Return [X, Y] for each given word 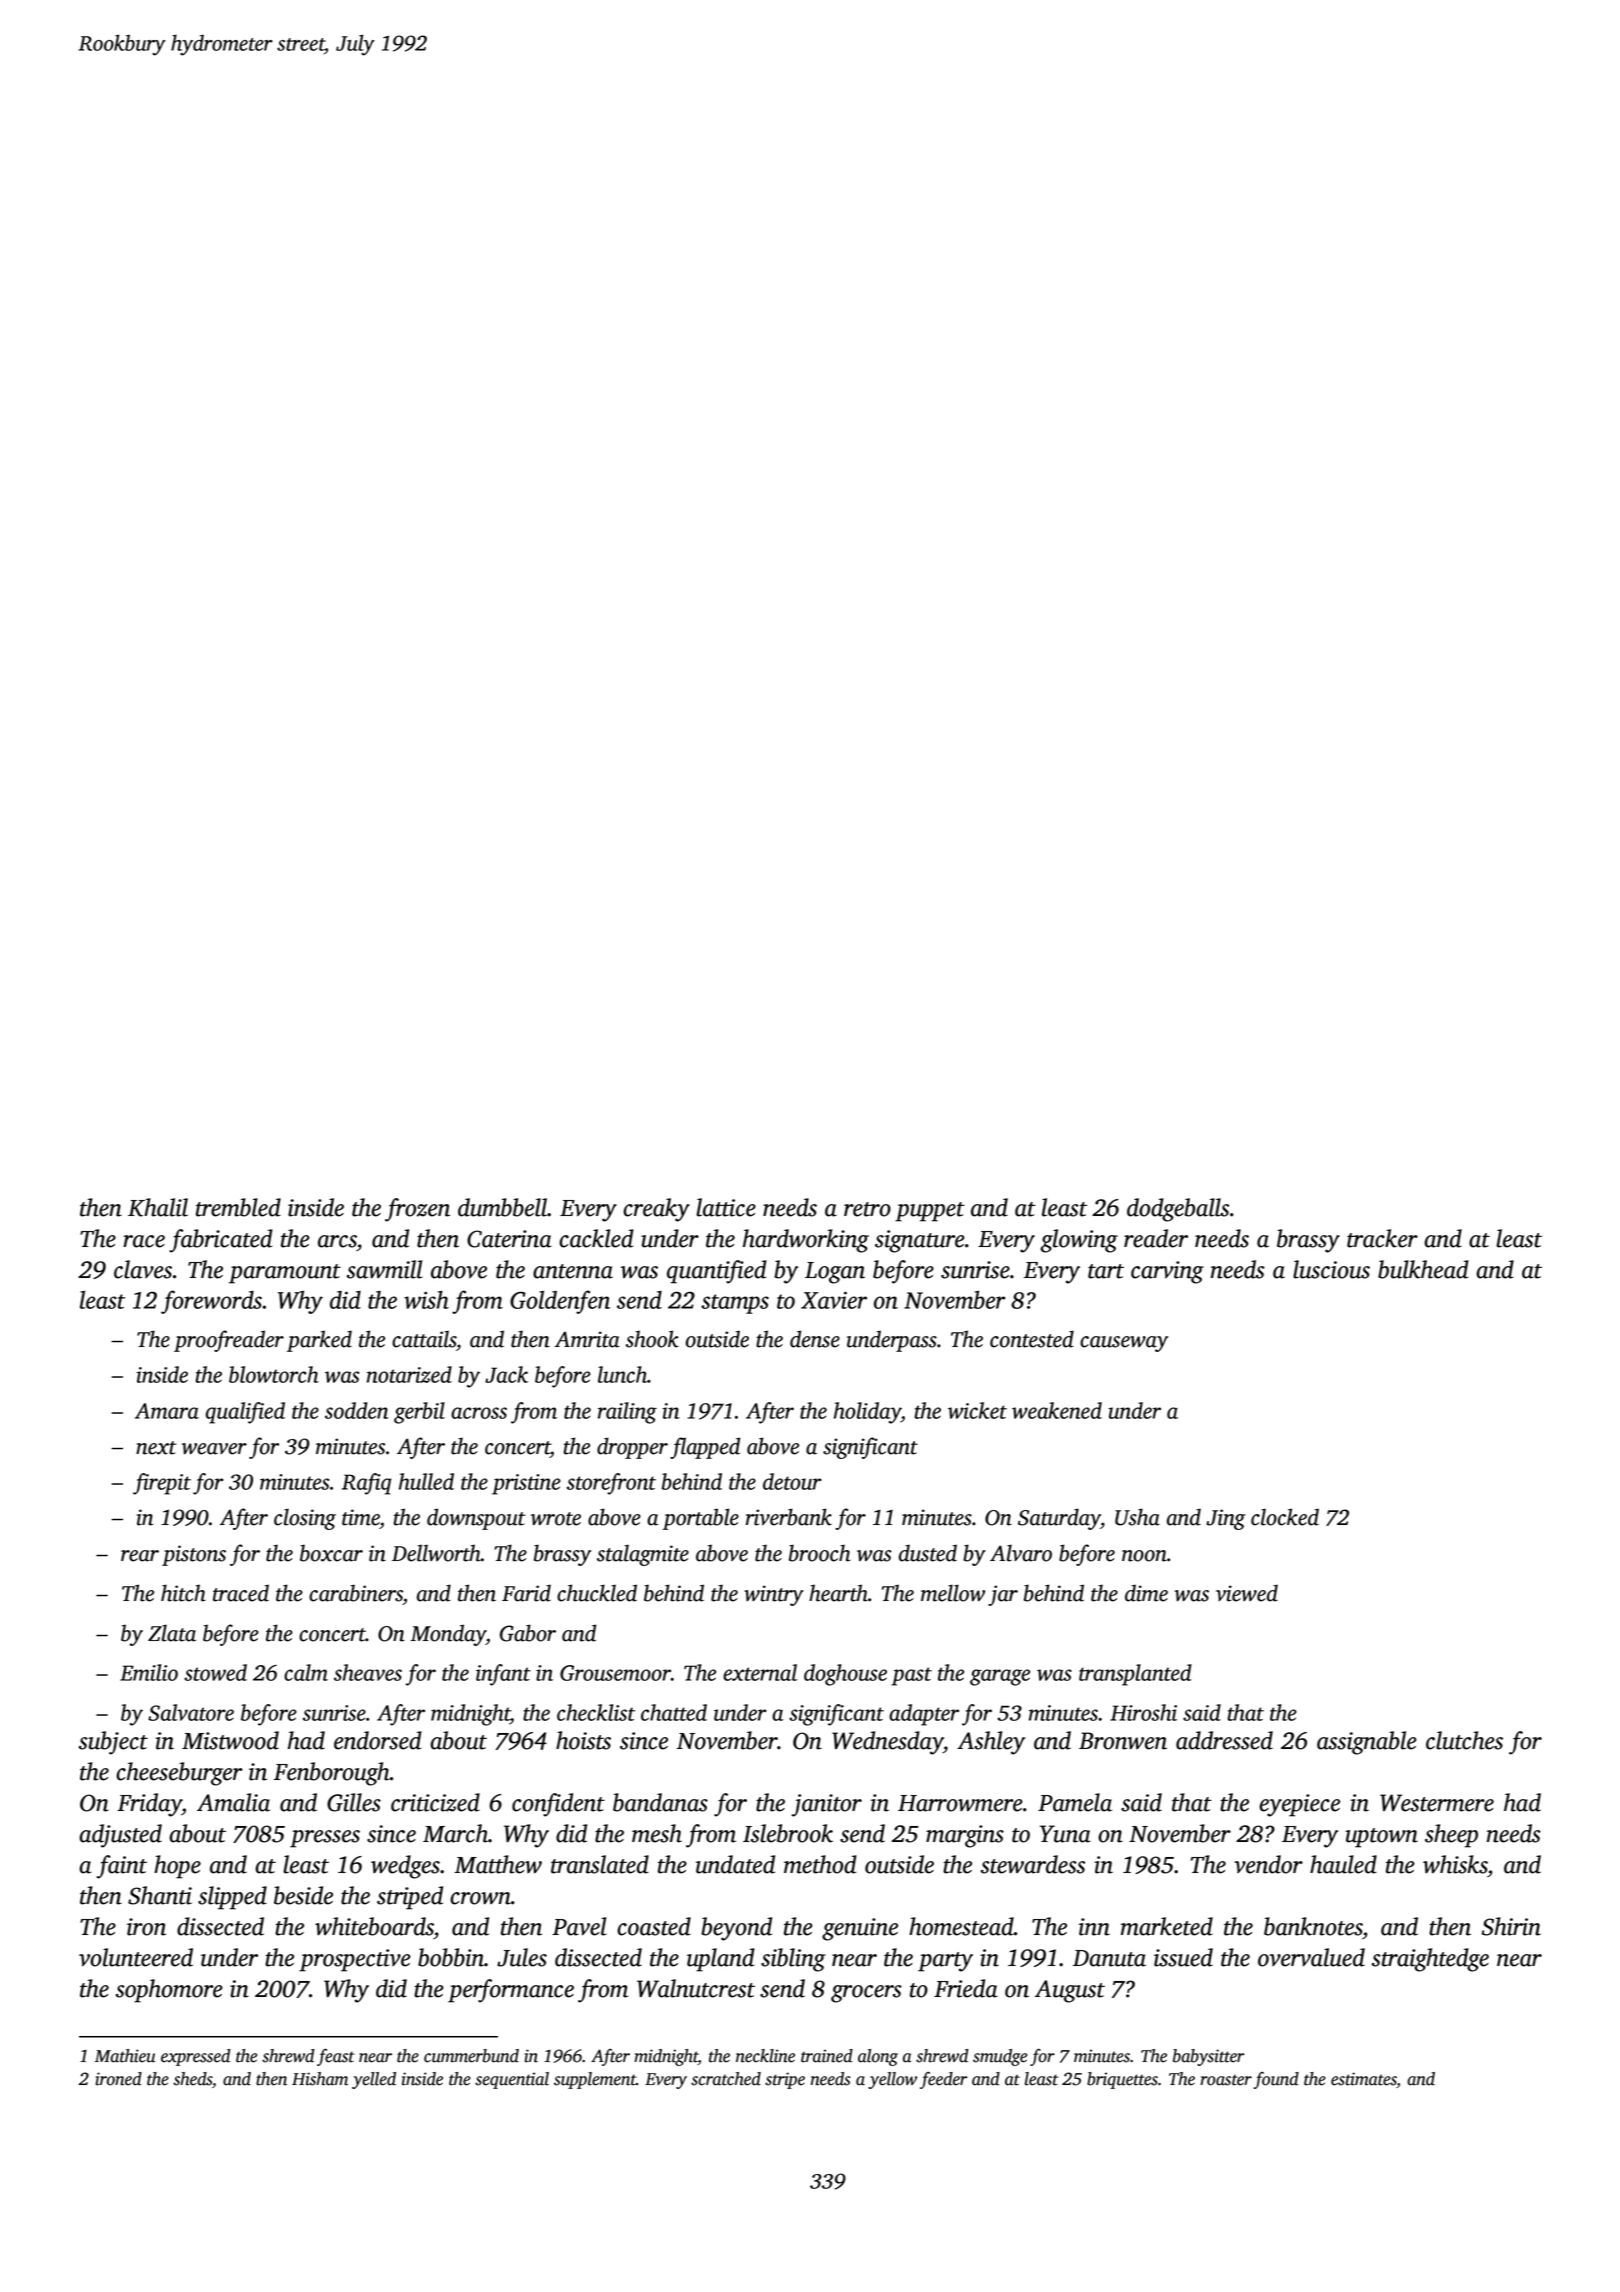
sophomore [169, 1991]
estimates [1364, 2080]
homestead [961, 1926]
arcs [337, 1241]
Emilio [149, 1672]
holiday [867, 1413]
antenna [573, 1271]
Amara [167, 1411]
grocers [866, 1994]
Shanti [160, 1895]
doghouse [845, 1675]
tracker [1382, 1238]
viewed [1247, 1593]
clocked [1285, 1517]
